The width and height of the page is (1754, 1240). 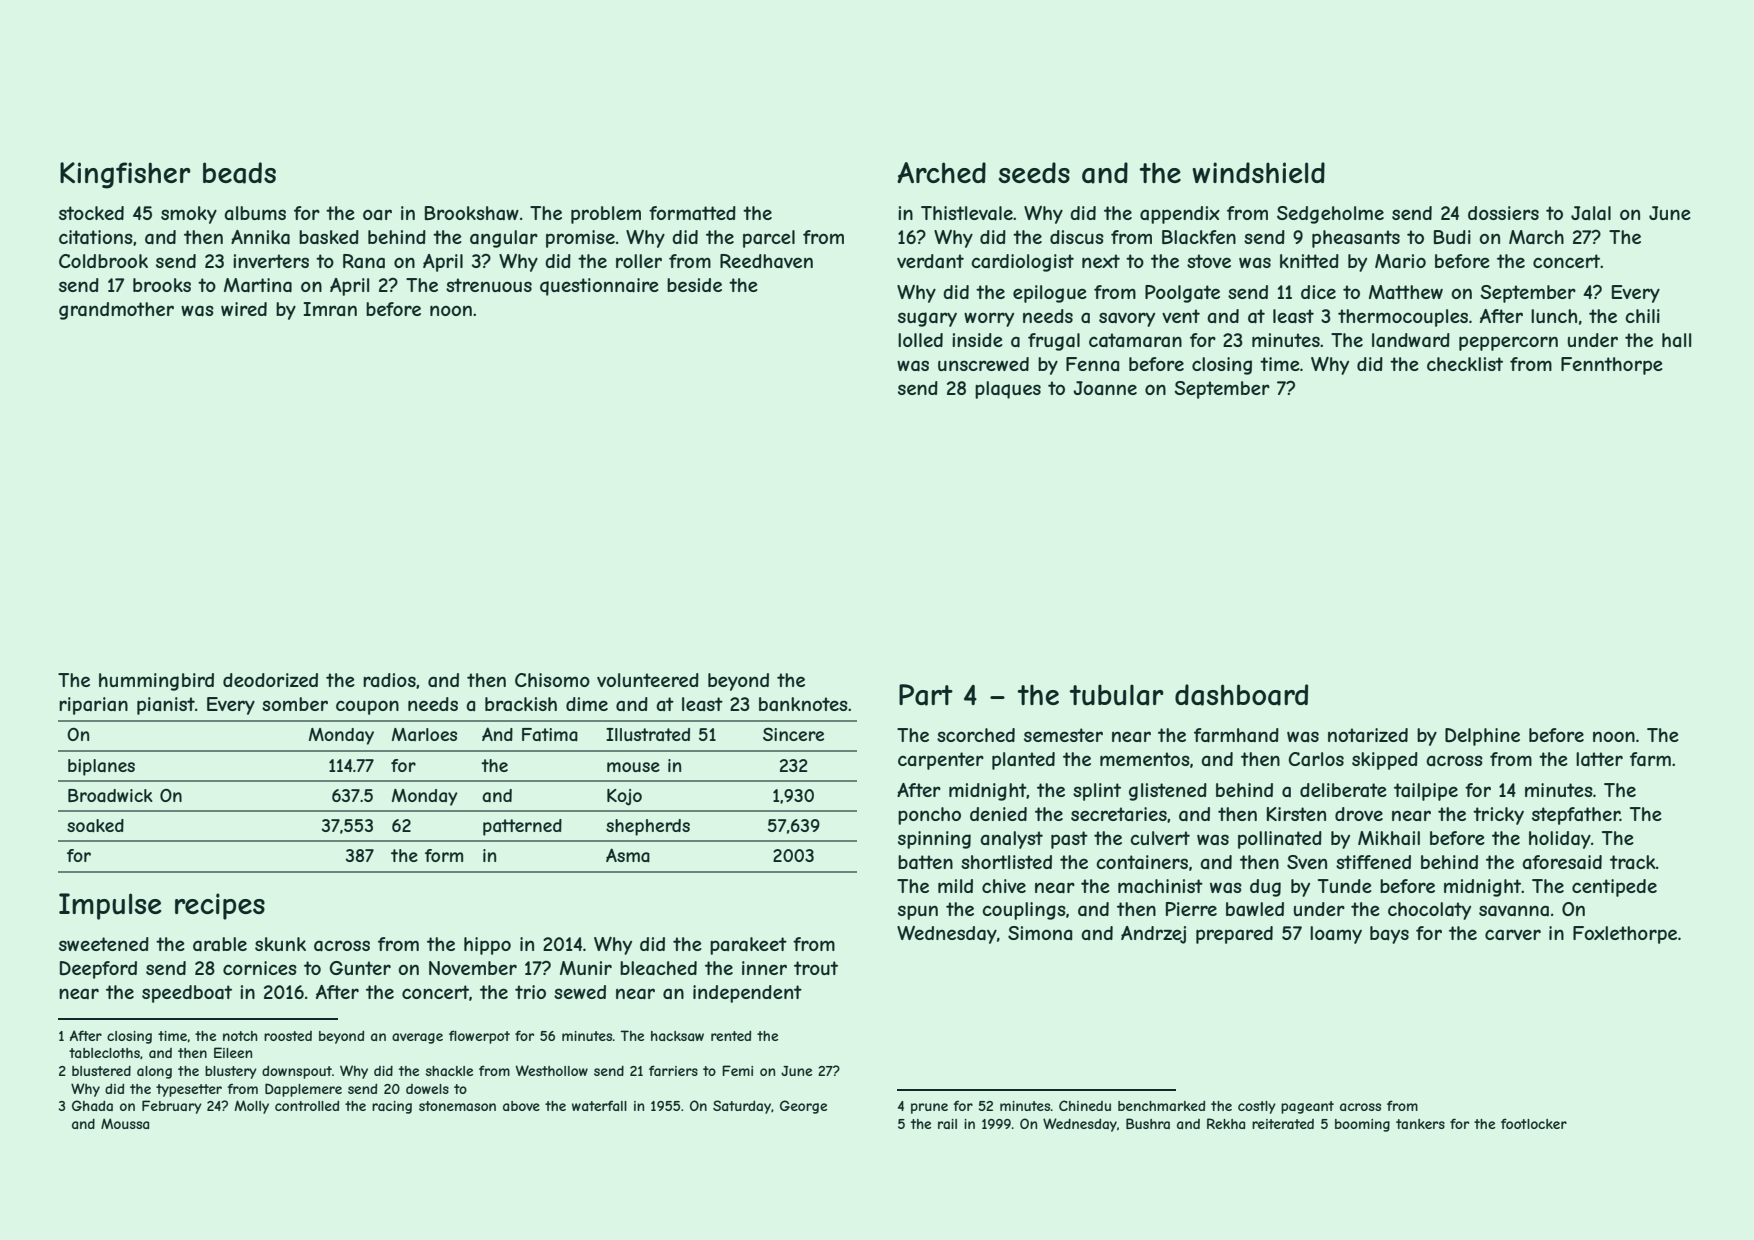 I want to click on Chinedu, so click(x=1085, y=1105).
